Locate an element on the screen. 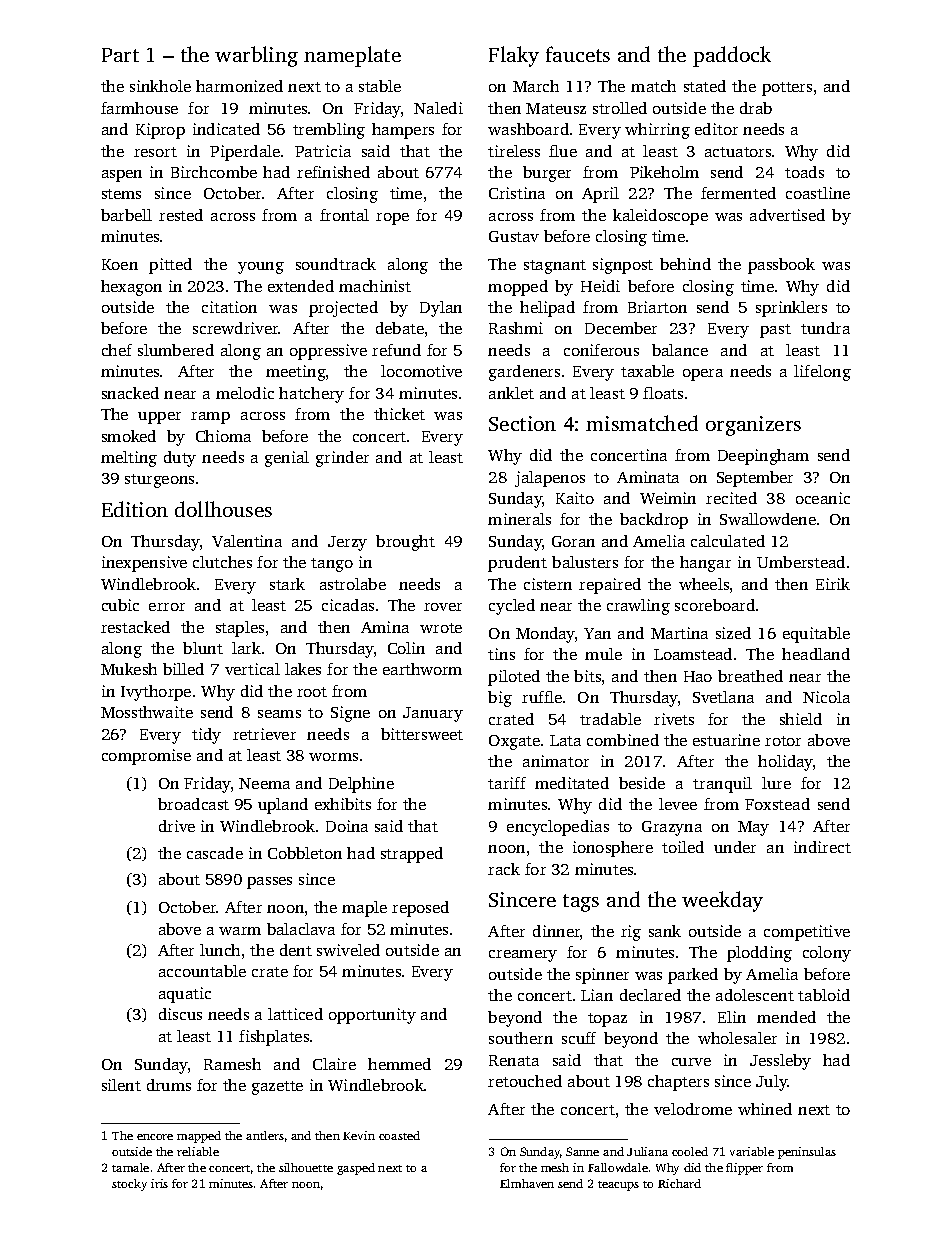 The image size is (952, 1233). Goran is located at coordinates (573, 541).
